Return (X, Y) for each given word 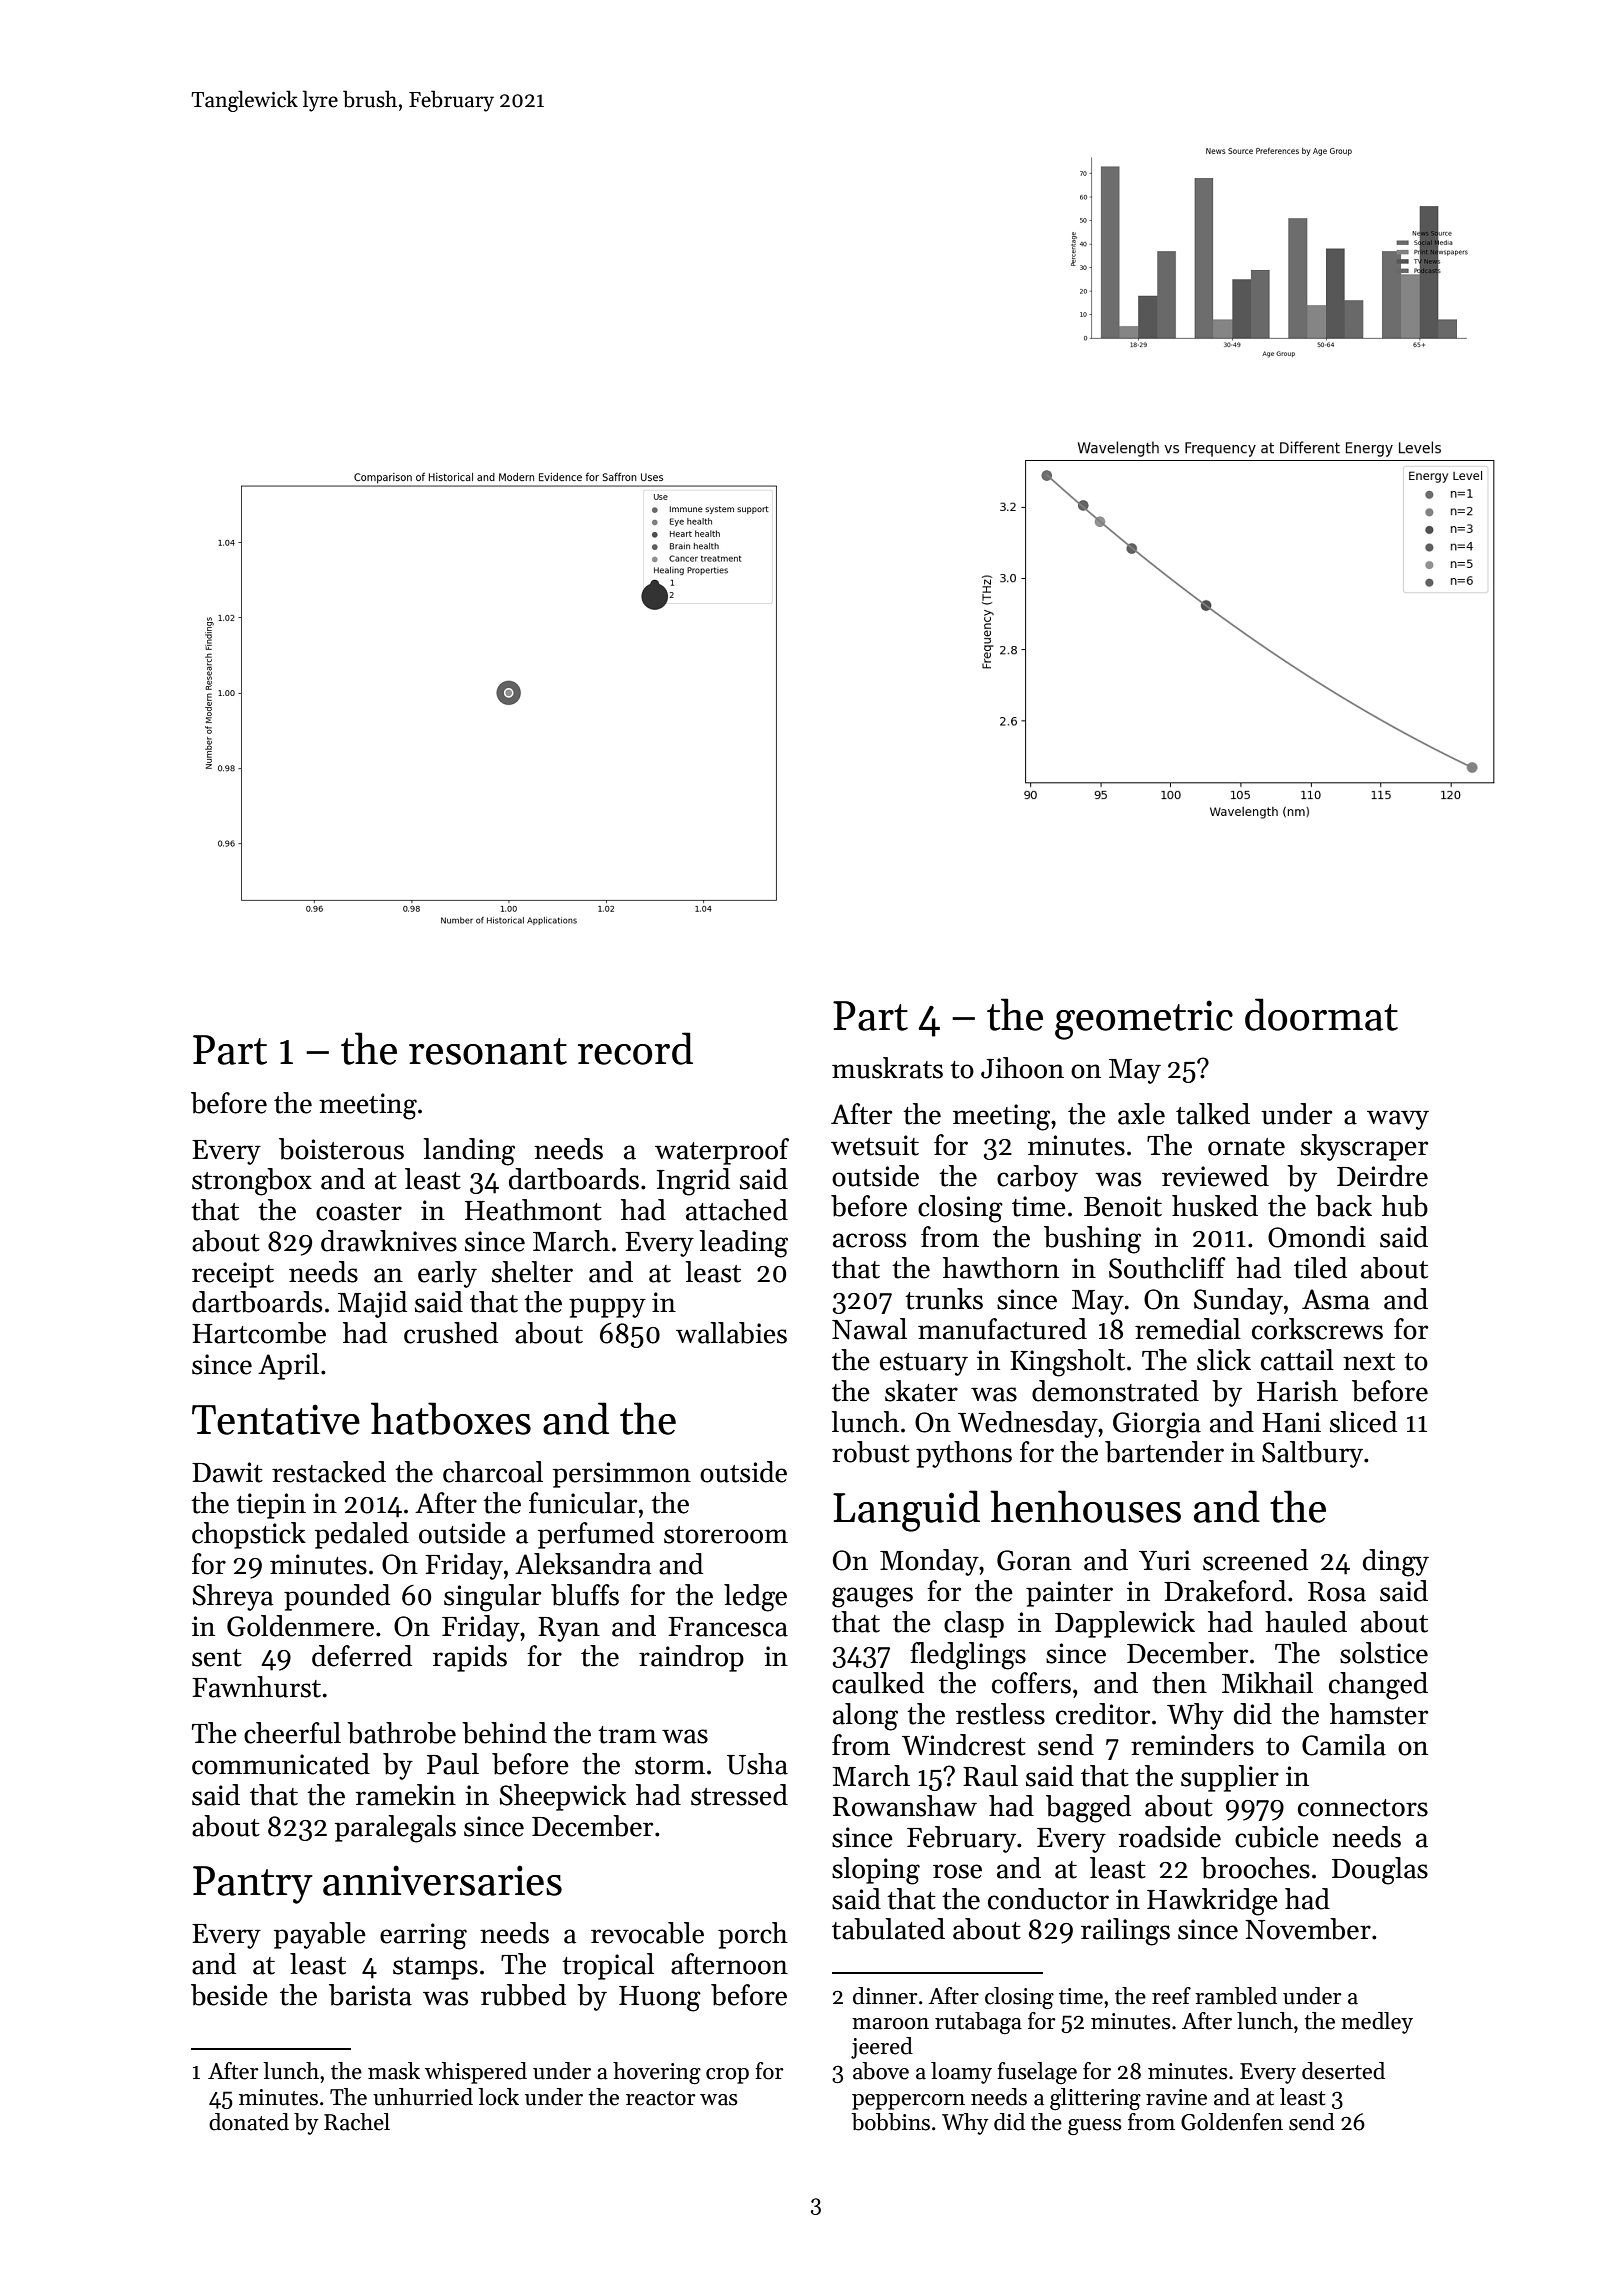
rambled (1236, 1996)
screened (1255, 1560)
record (635, 1048)
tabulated (888, 1929)
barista (370, 1995)
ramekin (406, 1795)
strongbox (252, 1182)
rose (957, 1871)
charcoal (493, 1472)
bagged (1088, 1809)
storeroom (726, 1535)
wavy (1398, 1120)
